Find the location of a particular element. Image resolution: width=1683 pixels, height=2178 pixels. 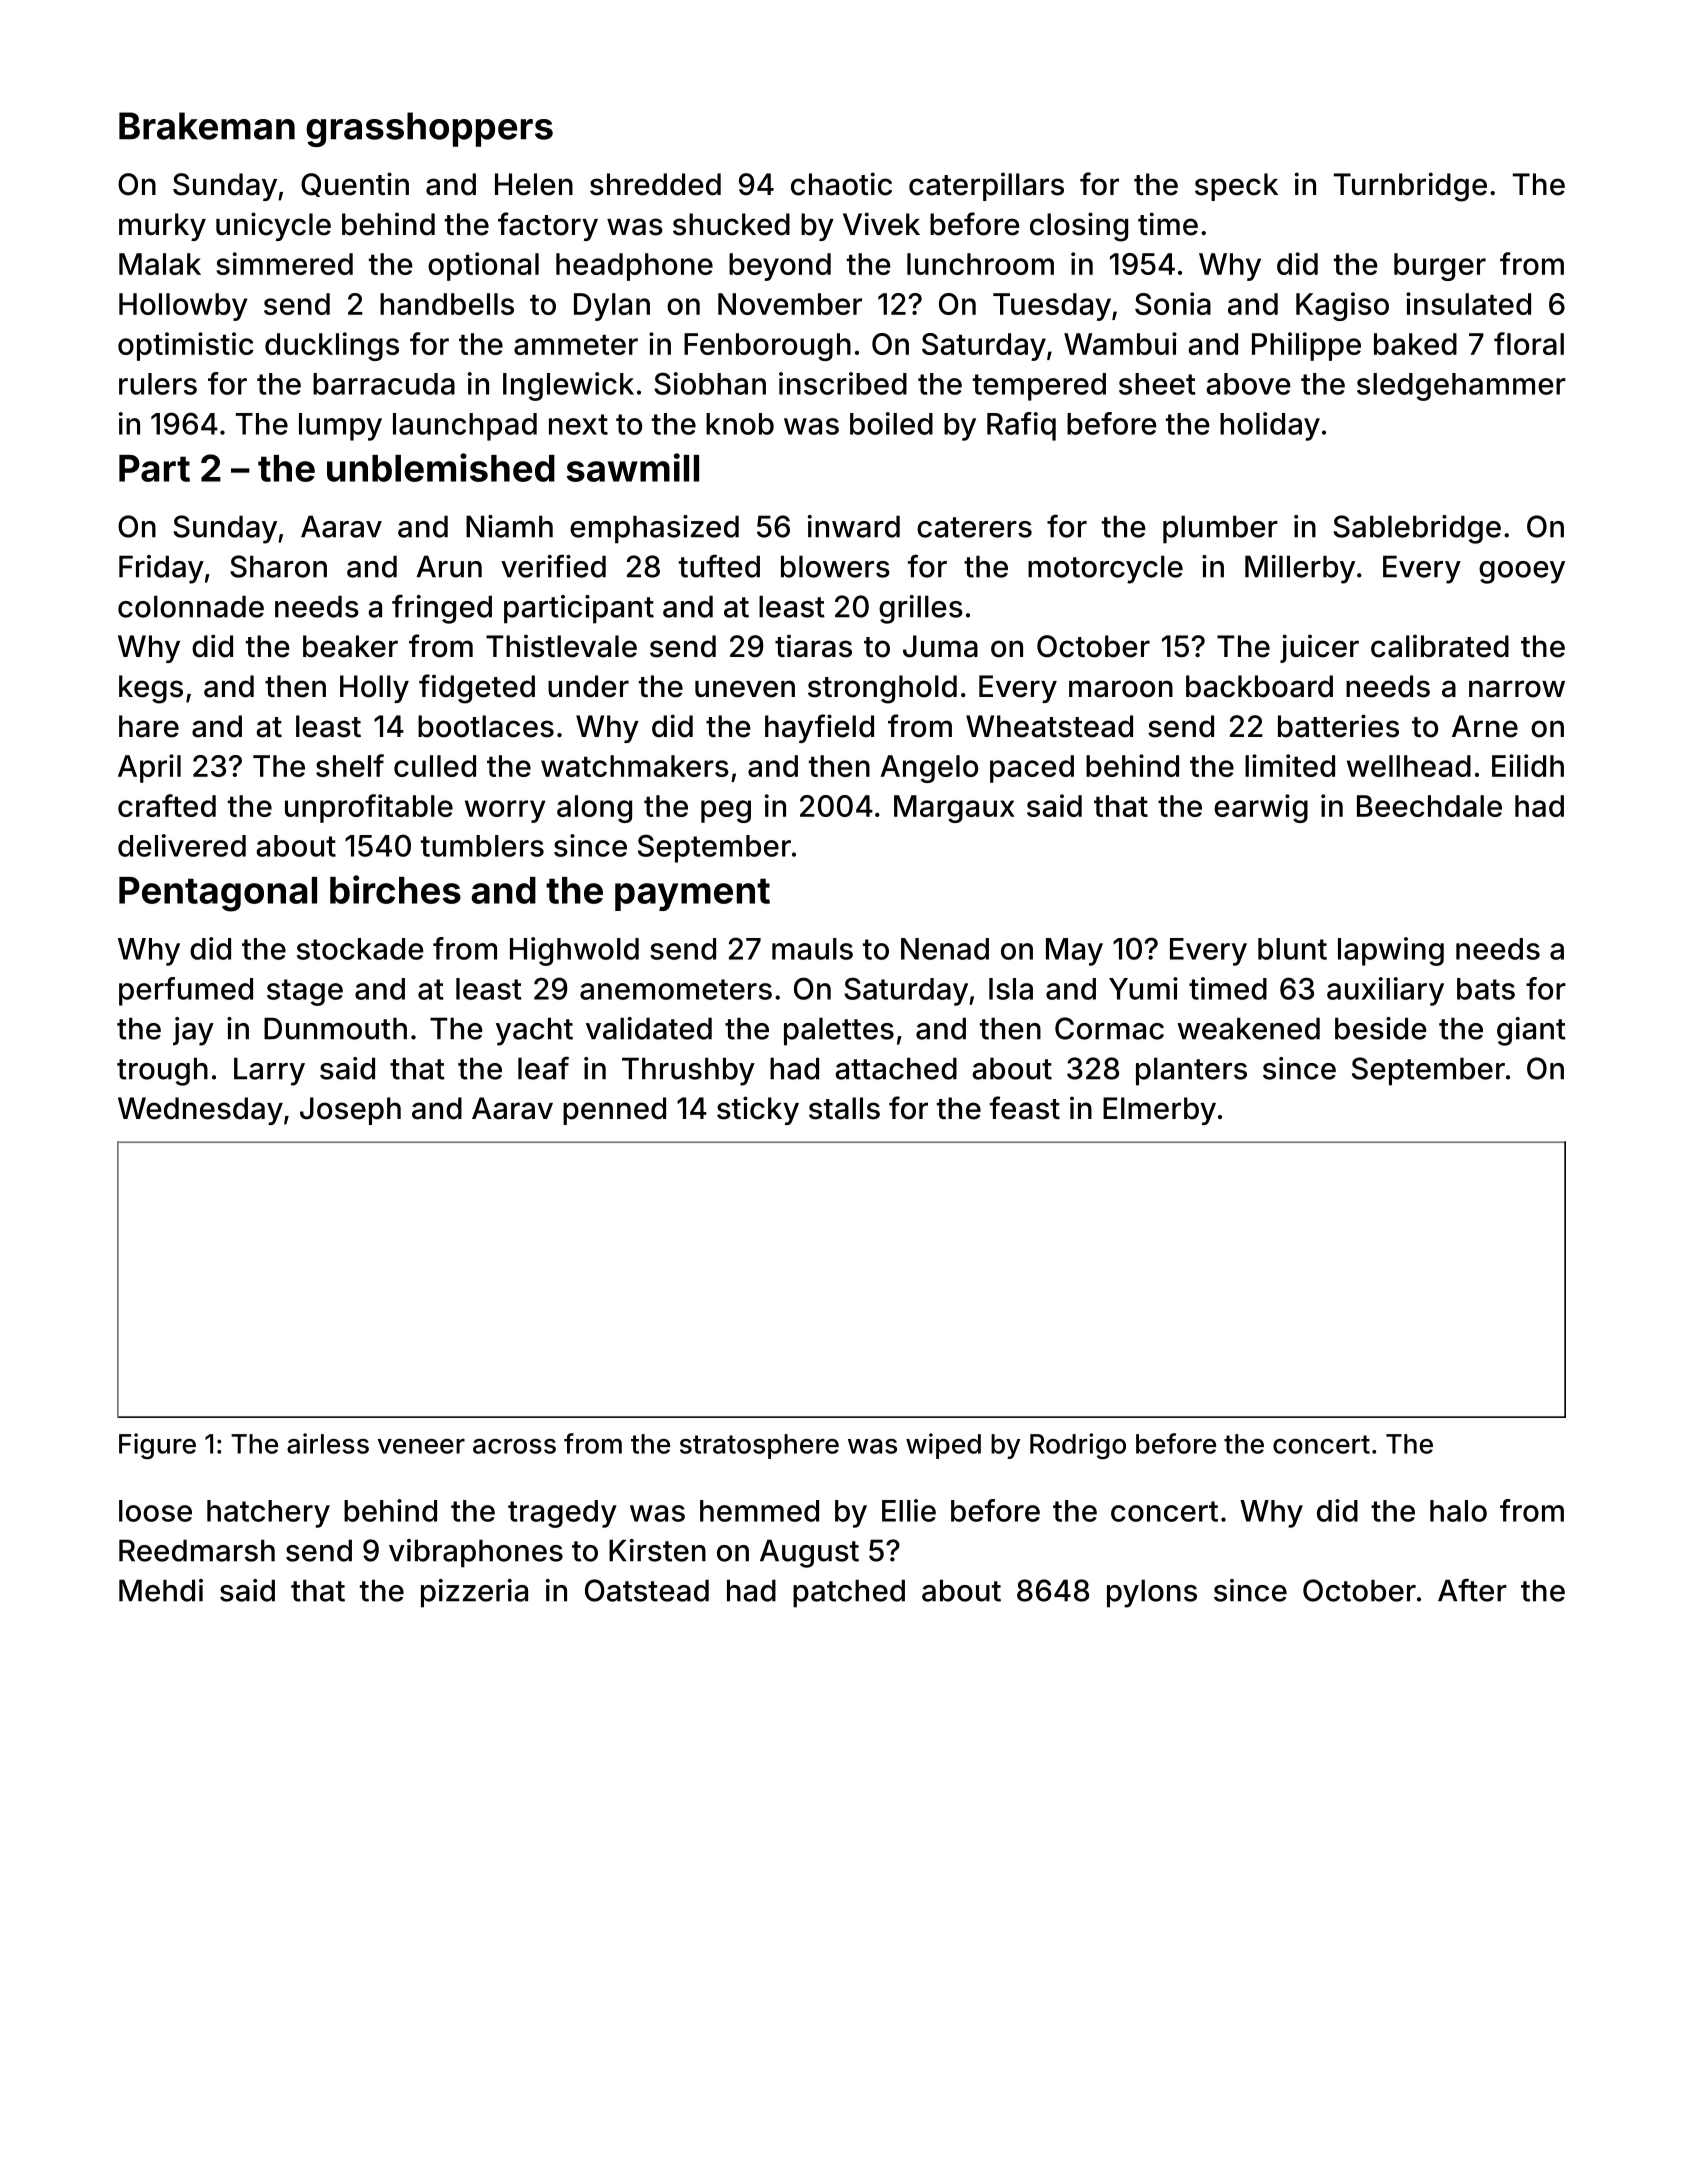

pizzeria is located at coordinates (474, 1593).
